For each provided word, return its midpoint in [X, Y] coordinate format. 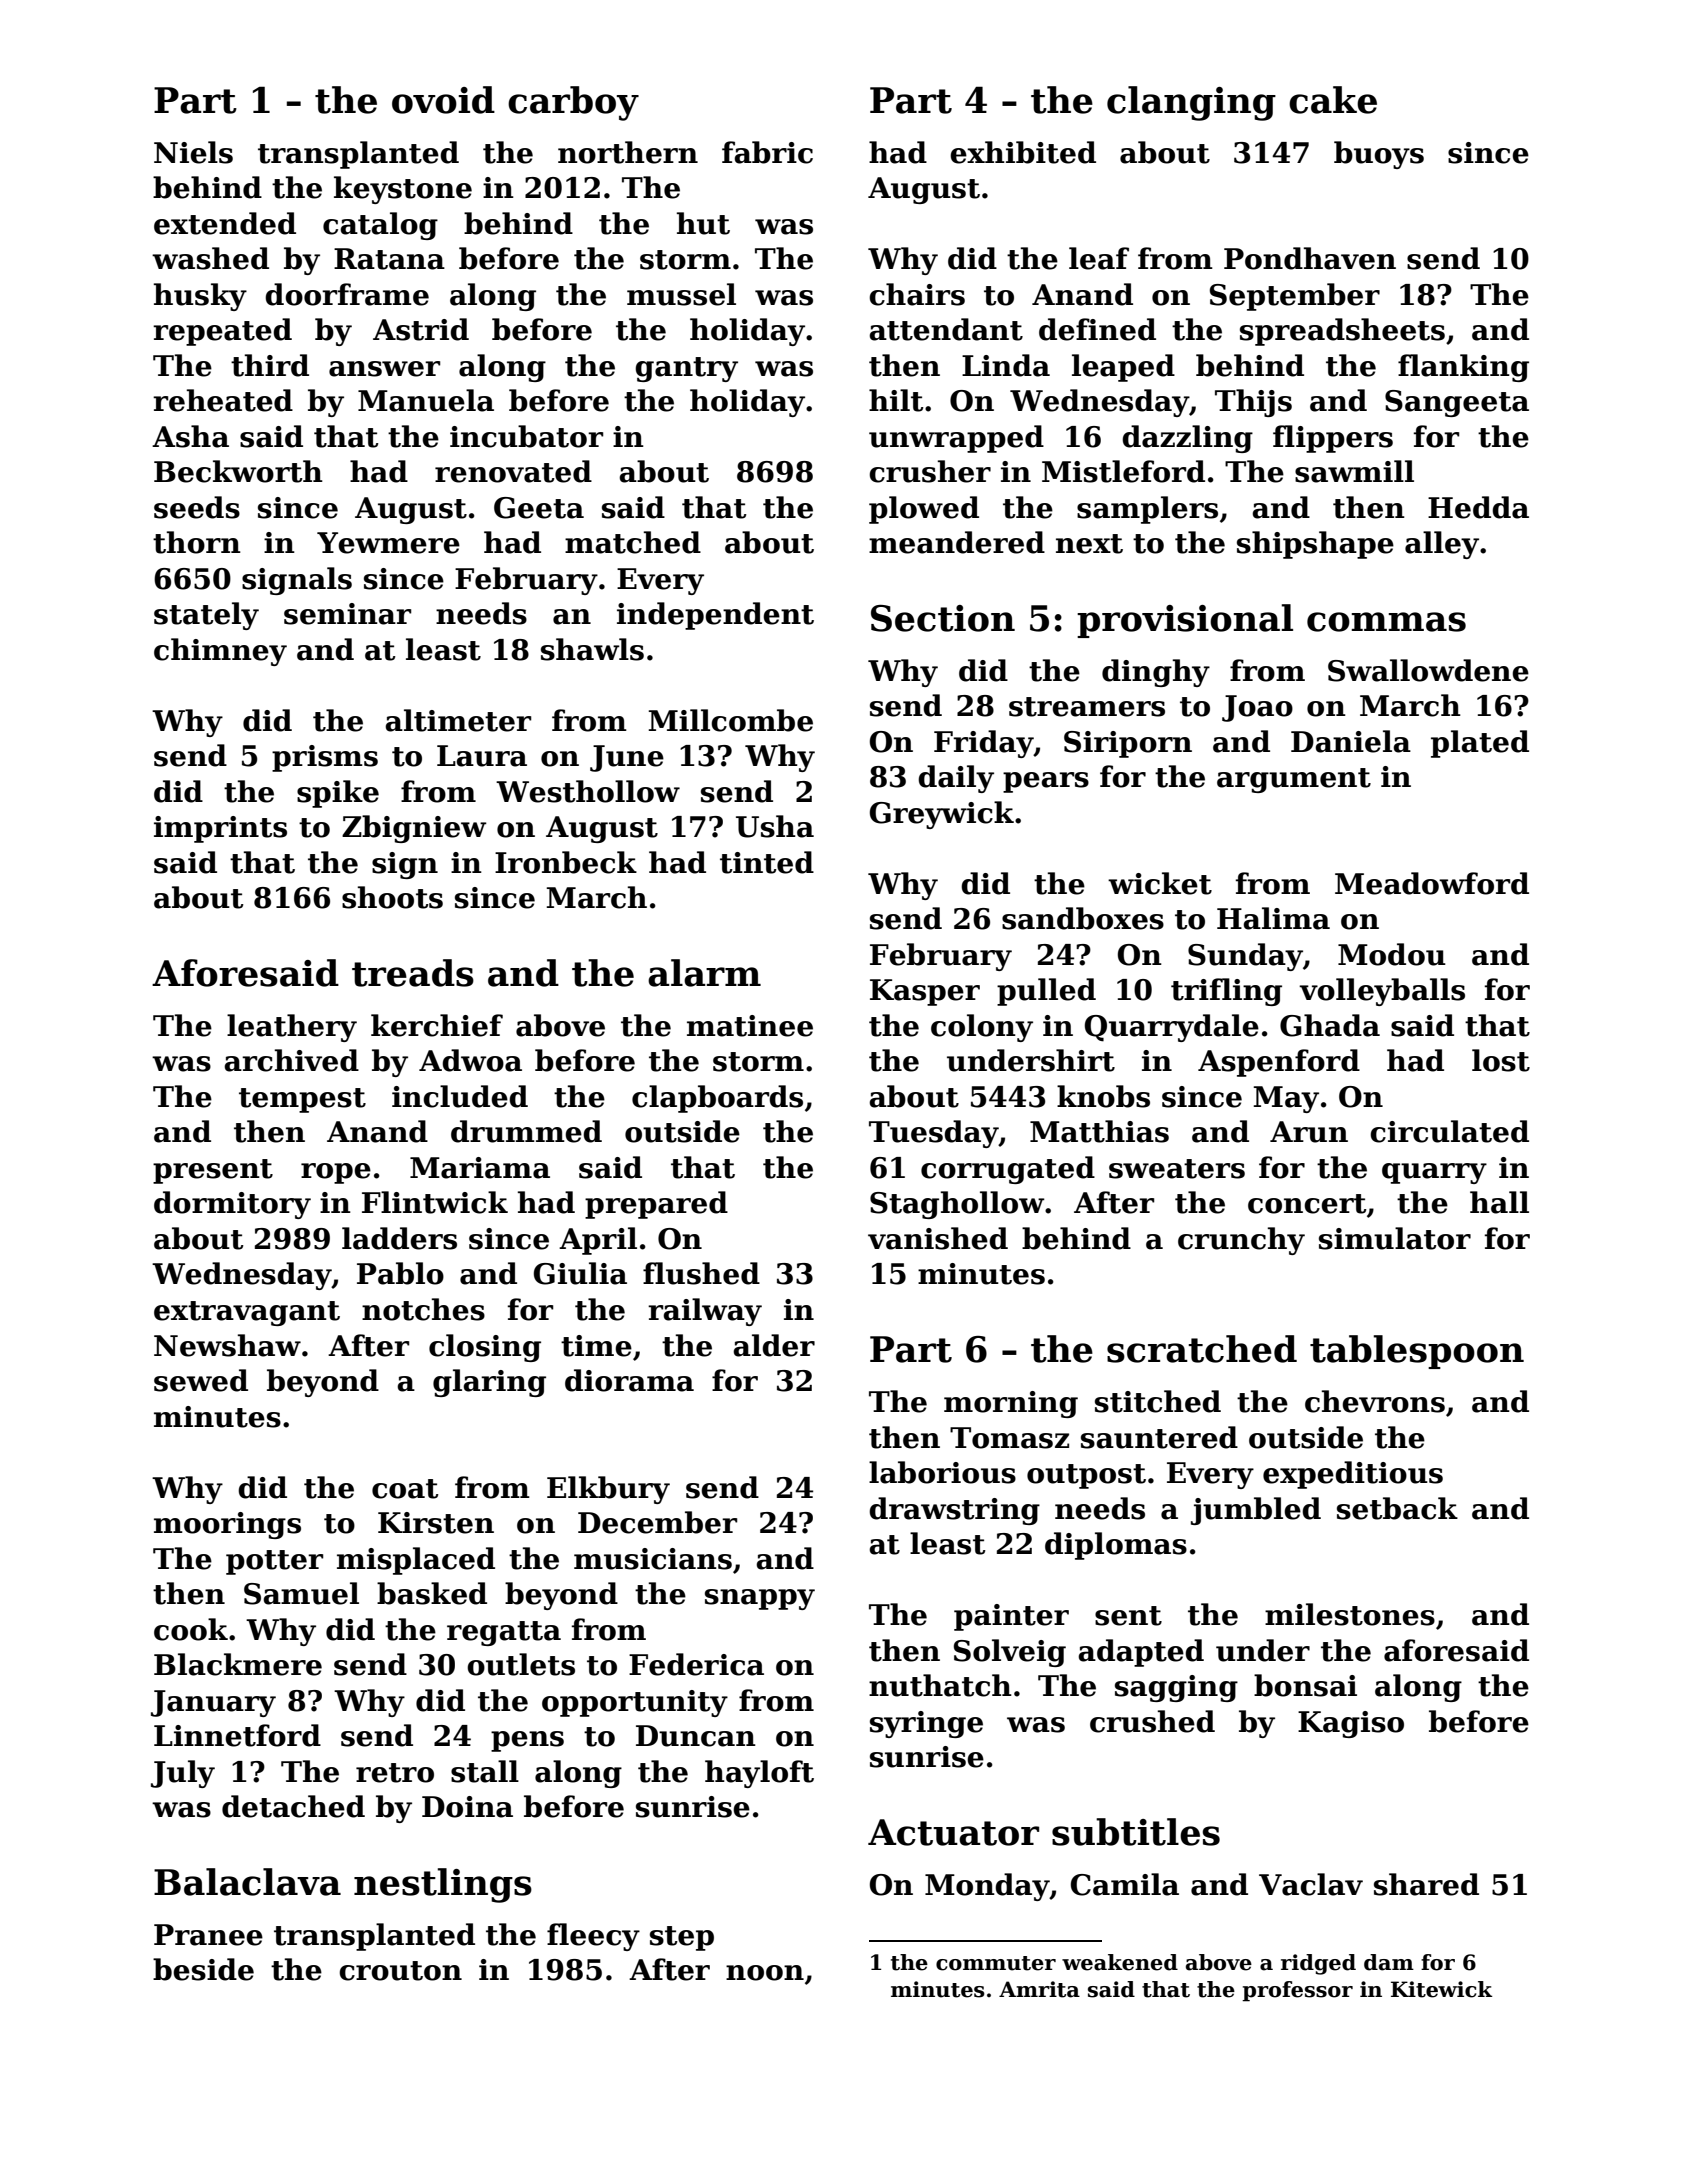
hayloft [759, 1774]
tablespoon [1417, 1352]
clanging [1191, 103]
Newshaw [227, 1345]
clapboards [717, 1099]
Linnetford [237, 1735]
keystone [403, 190]
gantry [686, 369]
